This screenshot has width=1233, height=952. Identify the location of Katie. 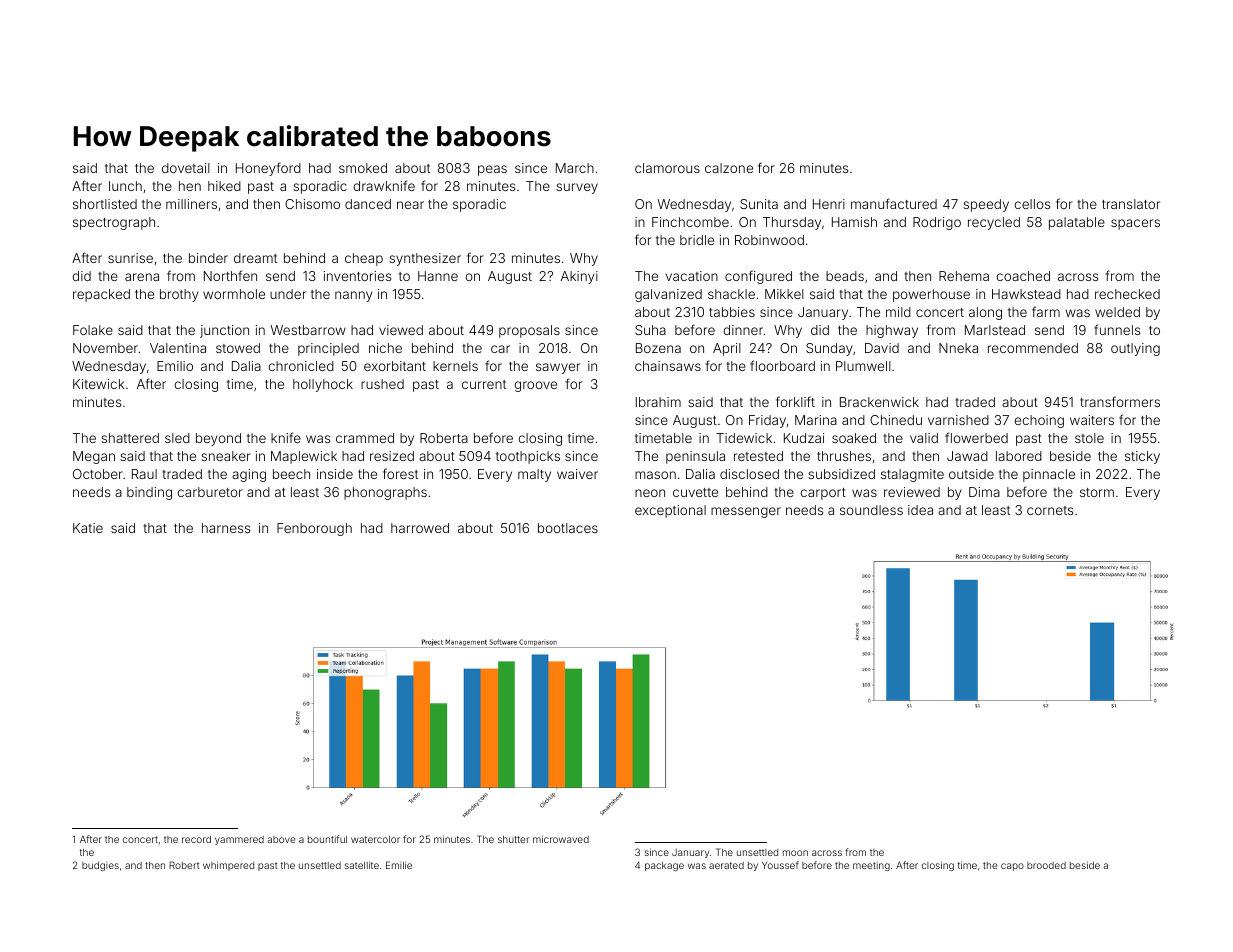
(88, 528).
